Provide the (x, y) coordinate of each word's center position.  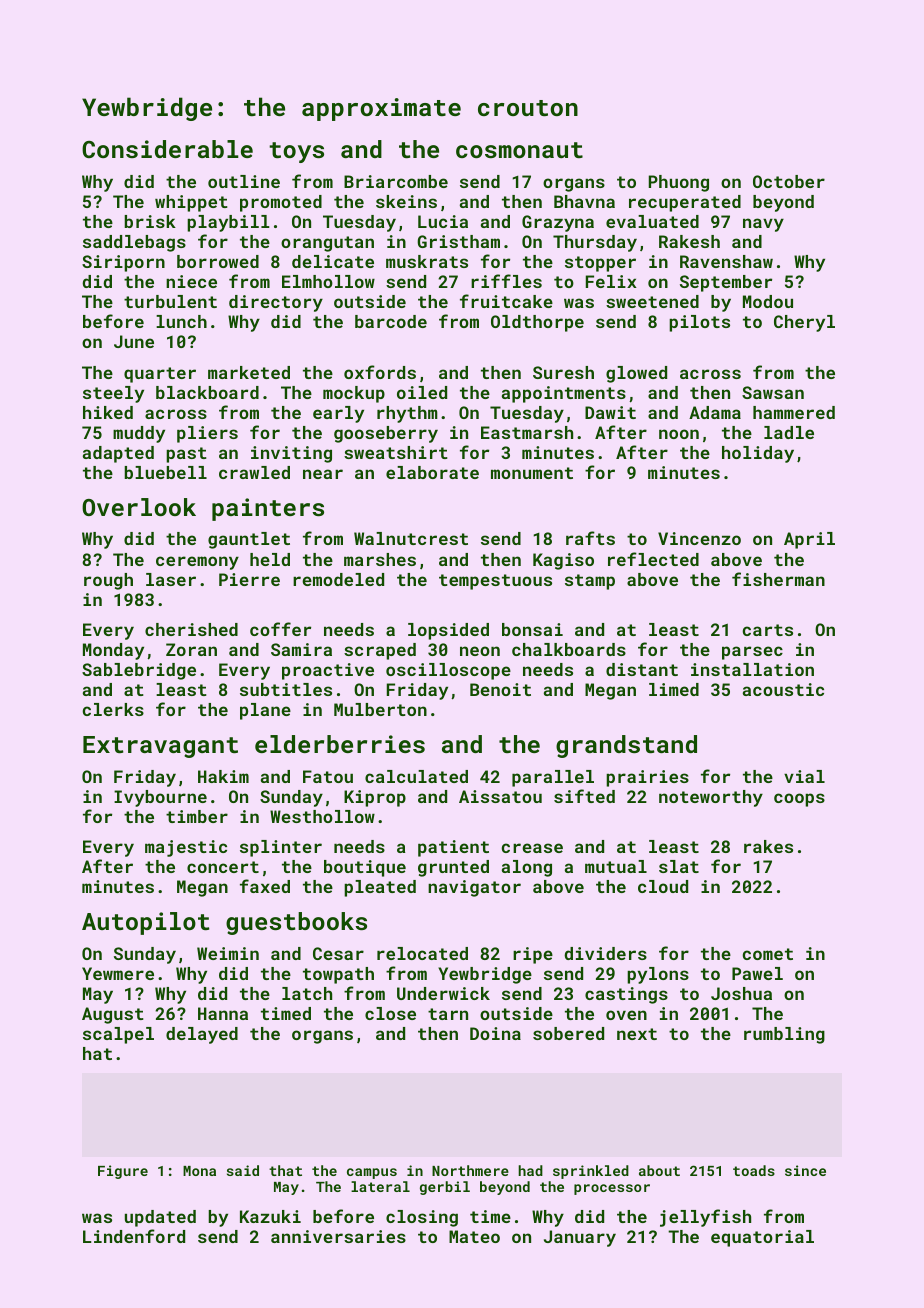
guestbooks (296, 923)
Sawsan (773, 392)
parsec (752, 653)
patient (453, 848)
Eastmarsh (527, 432)
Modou (768, 301)
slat (679, 866)
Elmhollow (328, 281)
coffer (280, 629)
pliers (207, 434)
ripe (533, 955)
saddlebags (134, 243)
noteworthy (711, 798)
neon (480, 651)
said (243, 1170)
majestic (186, 848)
